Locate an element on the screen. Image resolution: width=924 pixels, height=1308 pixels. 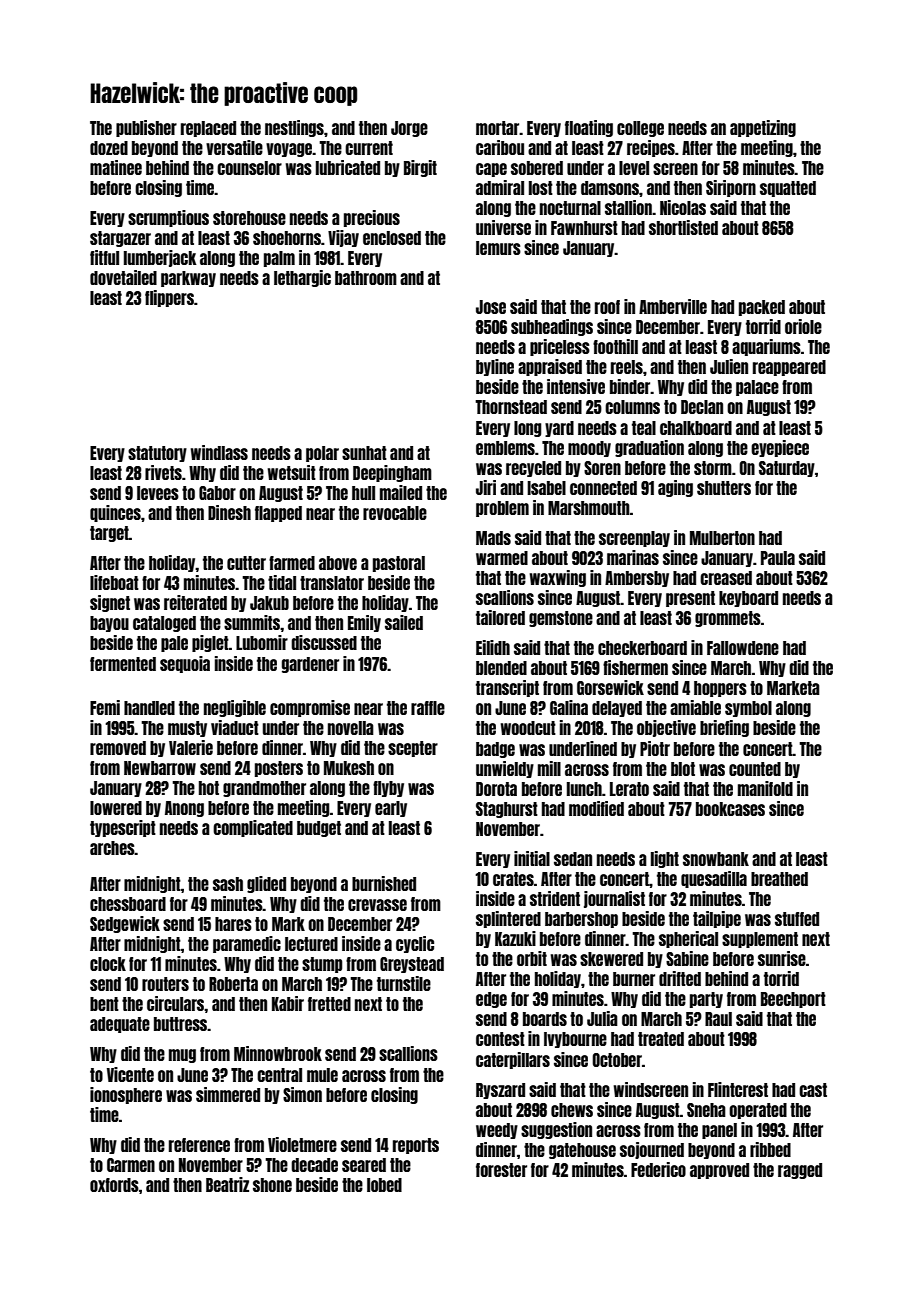
Saturday is located at coordinates (787, 469).
